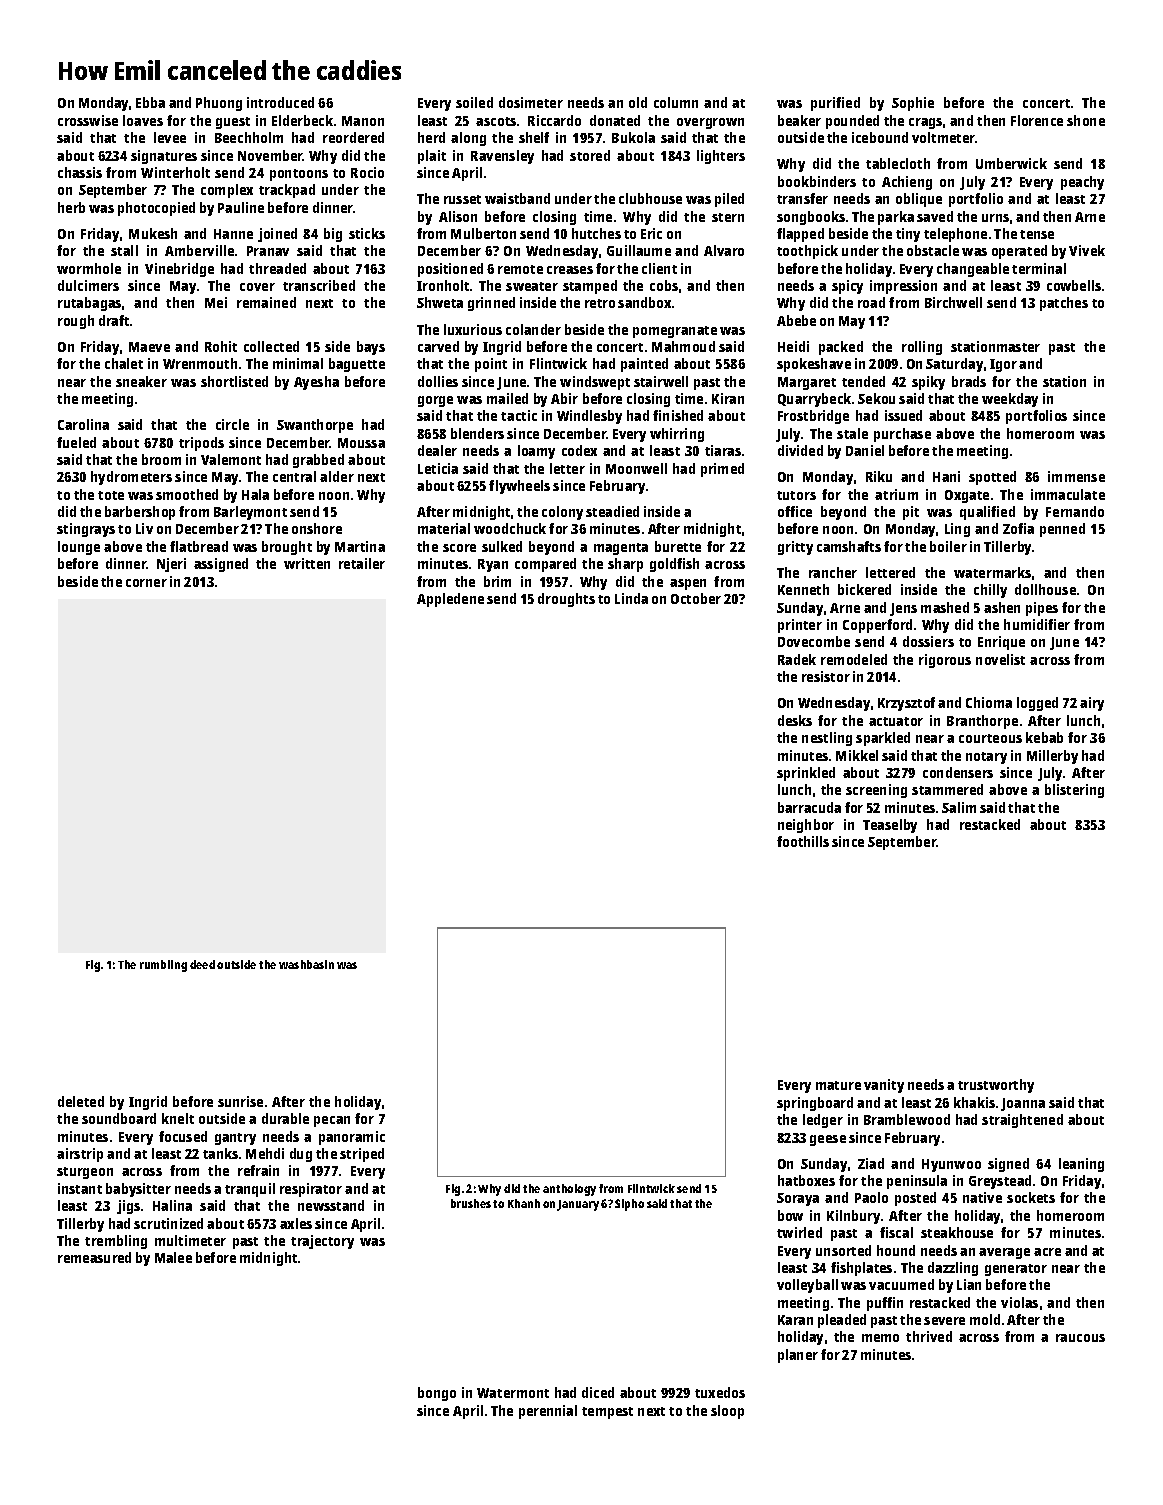 The image size is (1163, 1505). Describe the element at coordinates (629, 1205) in the screenshot. I see `Sipho` at that location.
